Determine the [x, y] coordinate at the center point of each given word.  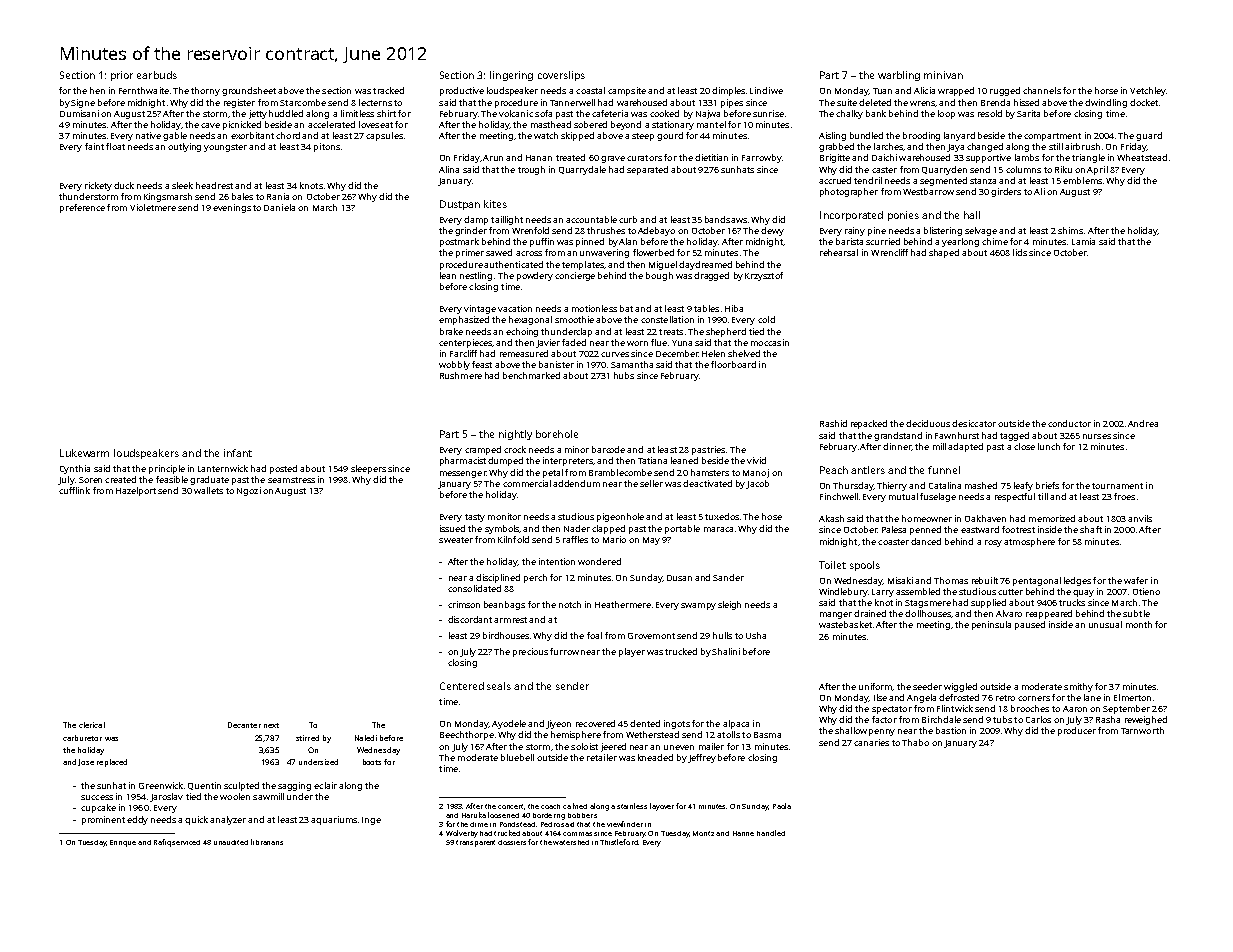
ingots [677, 724]
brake [451, 331]
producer [1077, 731]
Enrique [123, 843]
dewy [772, 231]
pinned [590, 242]
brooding [921, 136]
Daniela [279, 207]
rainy [855, 231]
